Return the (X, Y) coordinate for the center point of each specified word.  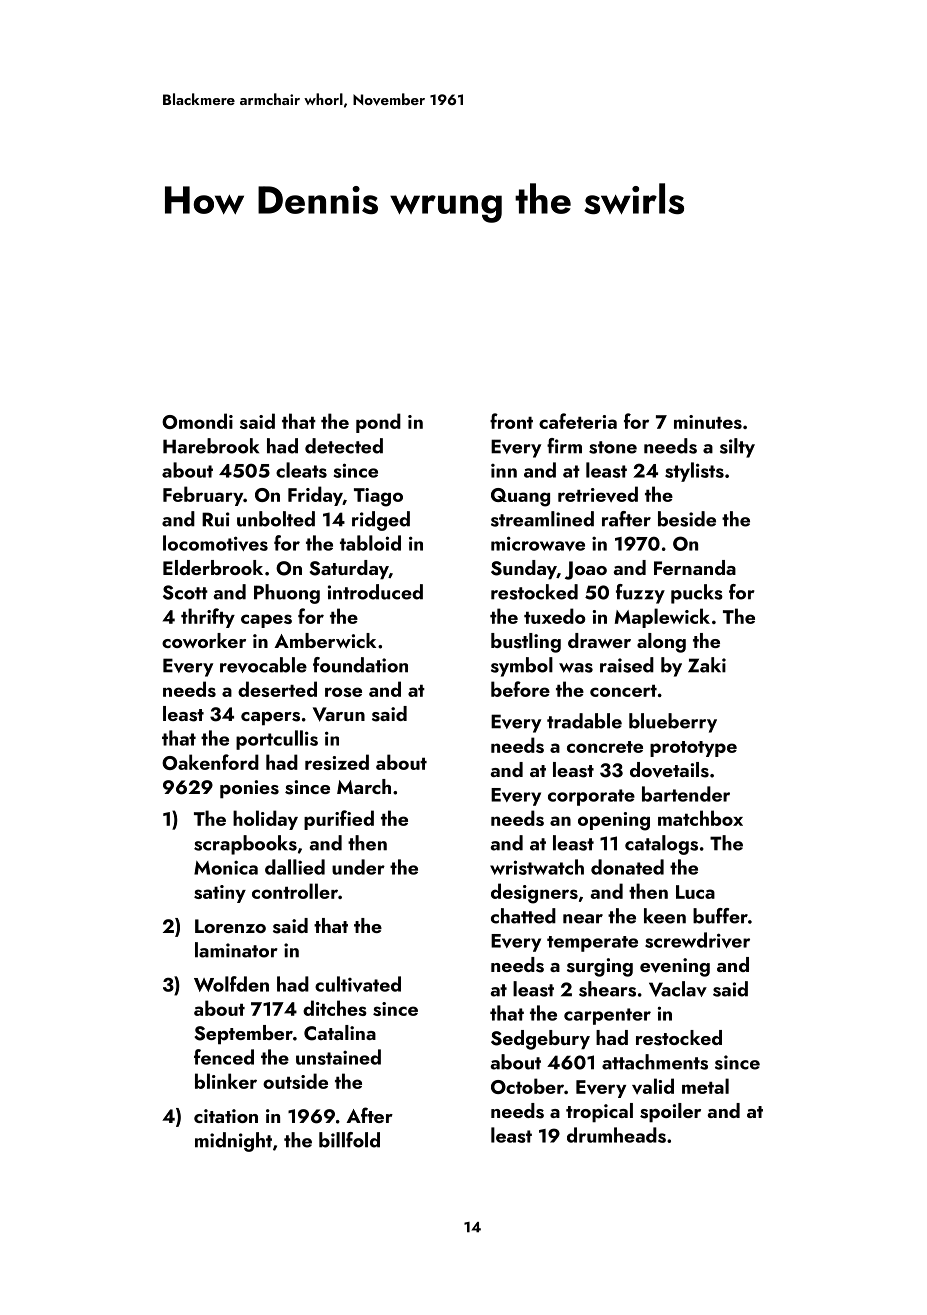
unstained (338, 1057)
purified (339, 820)
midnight (233, 1142)
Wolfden (231, 984)
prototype (693, 749)
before (520, 689)
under (358, 867)
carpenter (607, 1016)
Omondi (197, 421)
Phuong (287, 594)
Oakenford (210, 762)
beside (687, 519)
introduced (375, 592)
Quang (520, 497)
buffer (720, 916)
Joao (586, 570)
